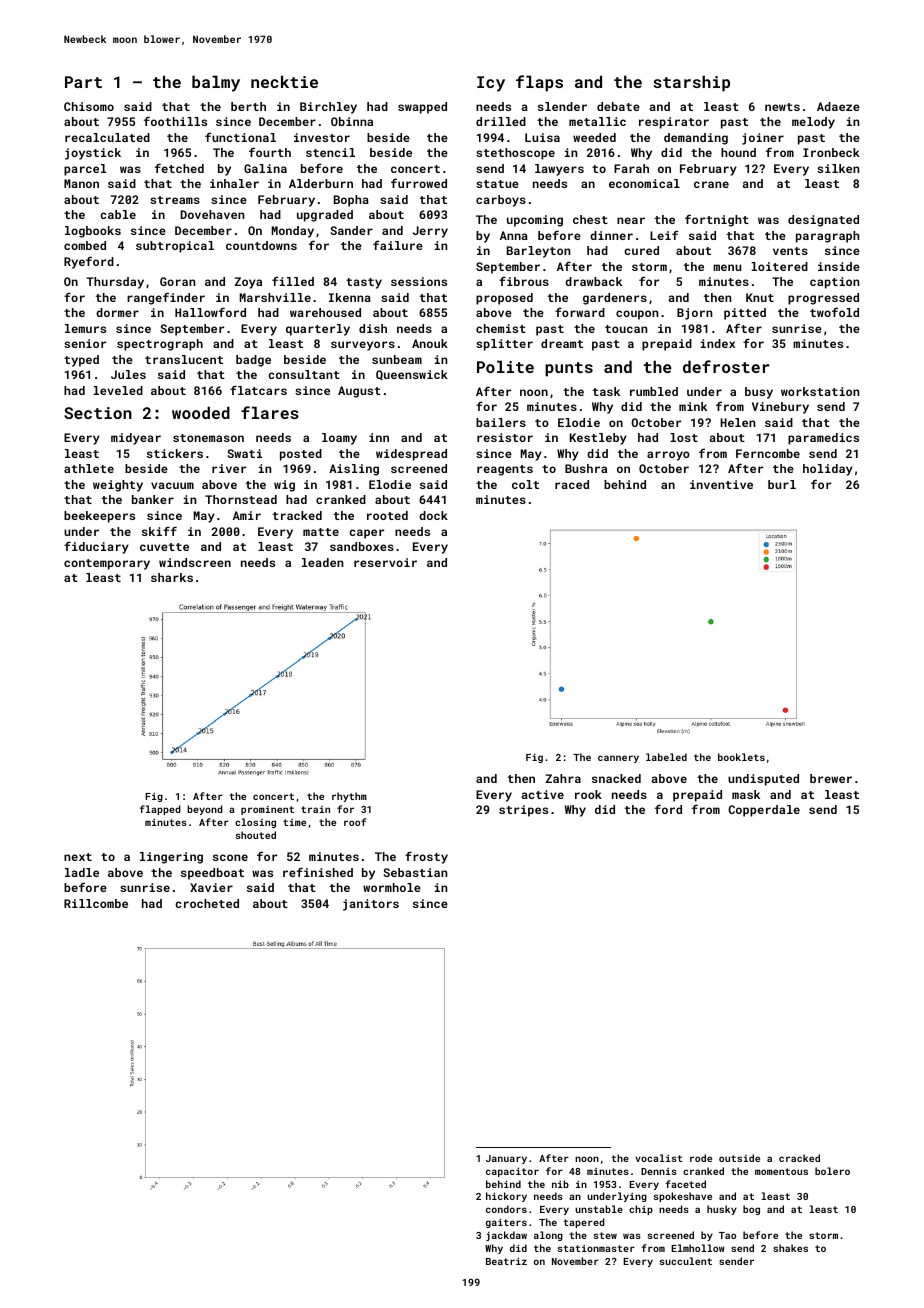 Image resolution: width=924 pixels, height=1308 pixels. I want to click on janitors, so click(371, 905).
